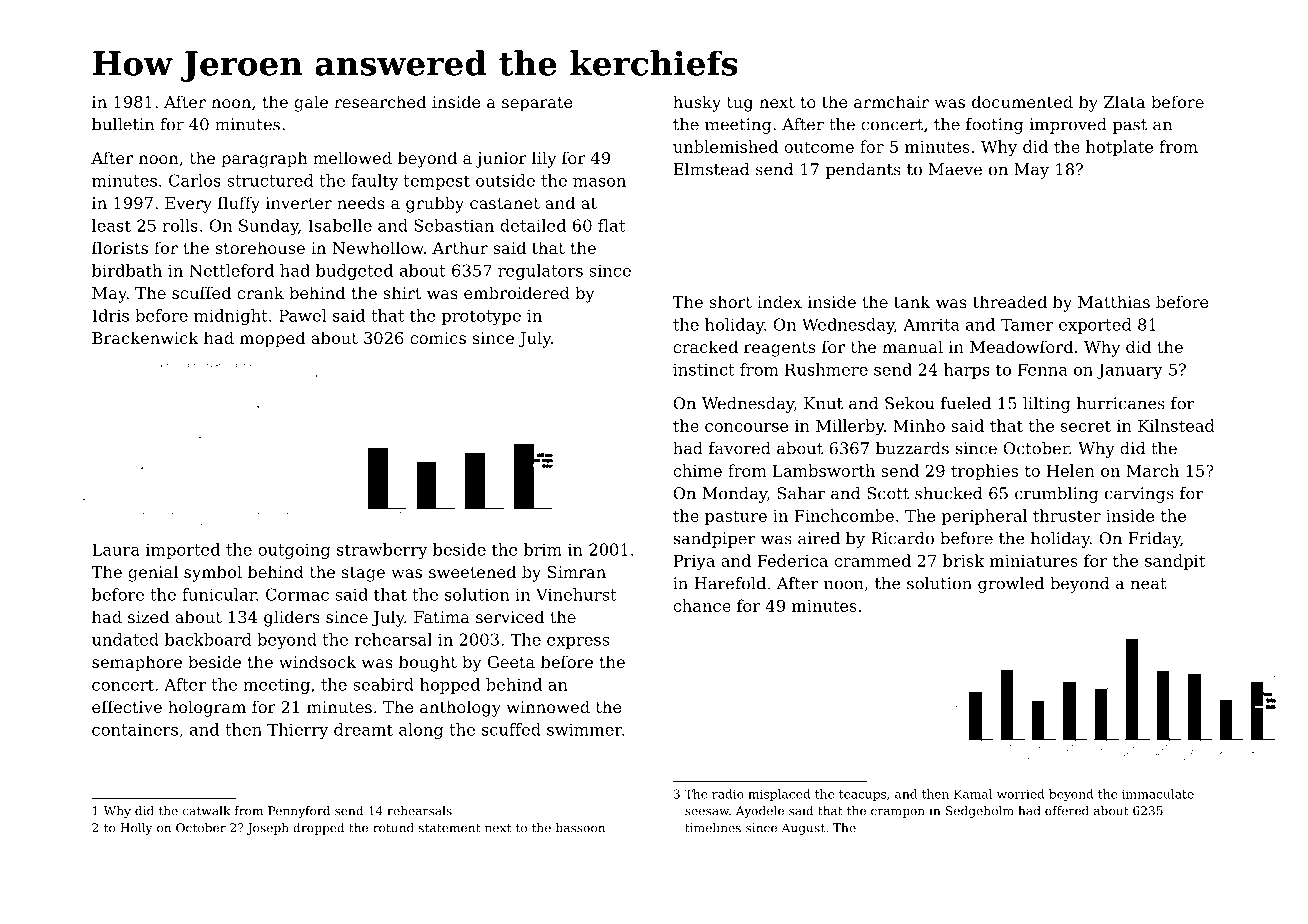 This page has width=1308, height=924. Describe the element at coordinates (1022, 101) in the page. I see `documented` at that location.
